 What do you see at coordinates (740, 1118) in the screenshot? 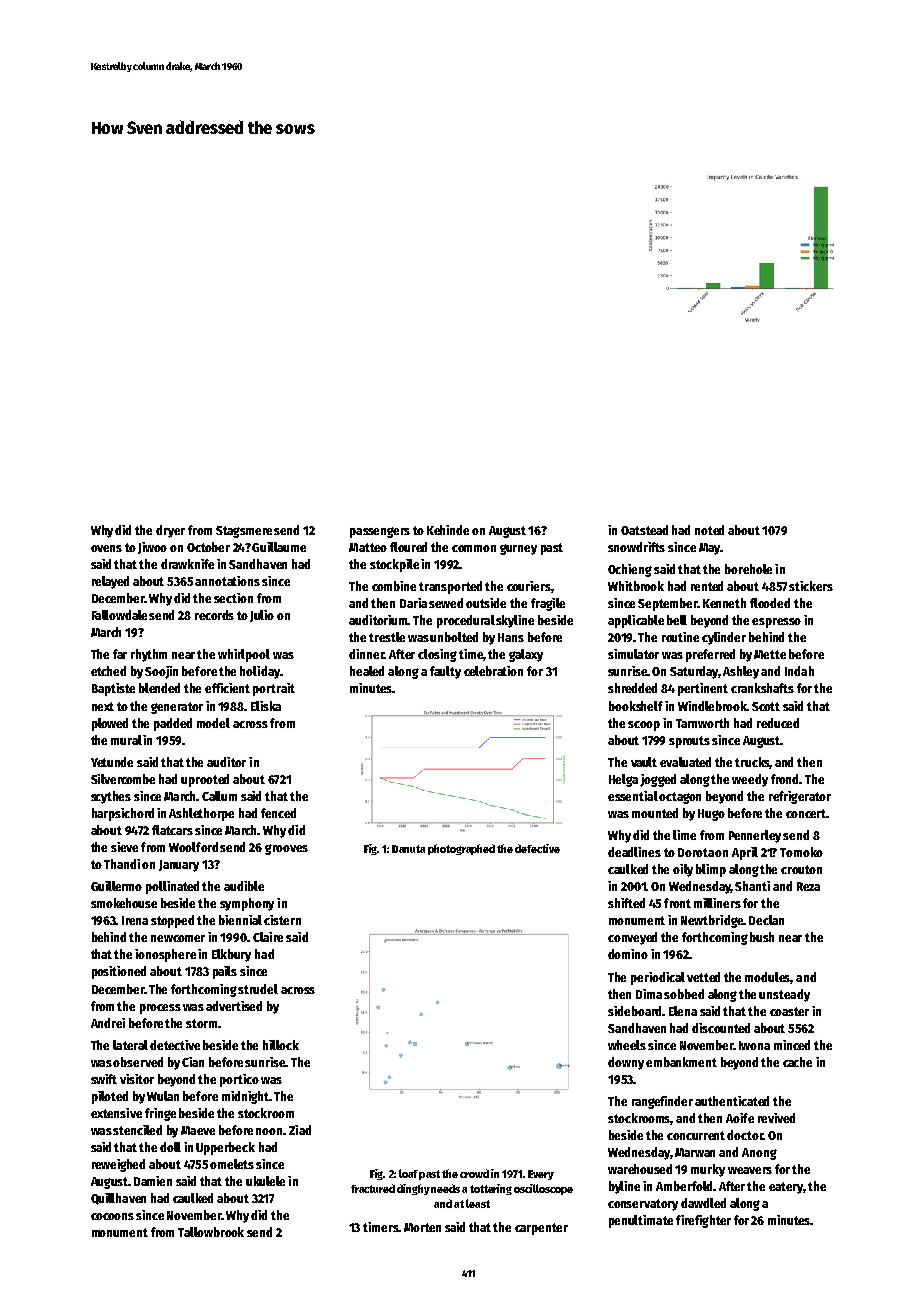
I see `Aoife` at bounding box center [740, 1118].
